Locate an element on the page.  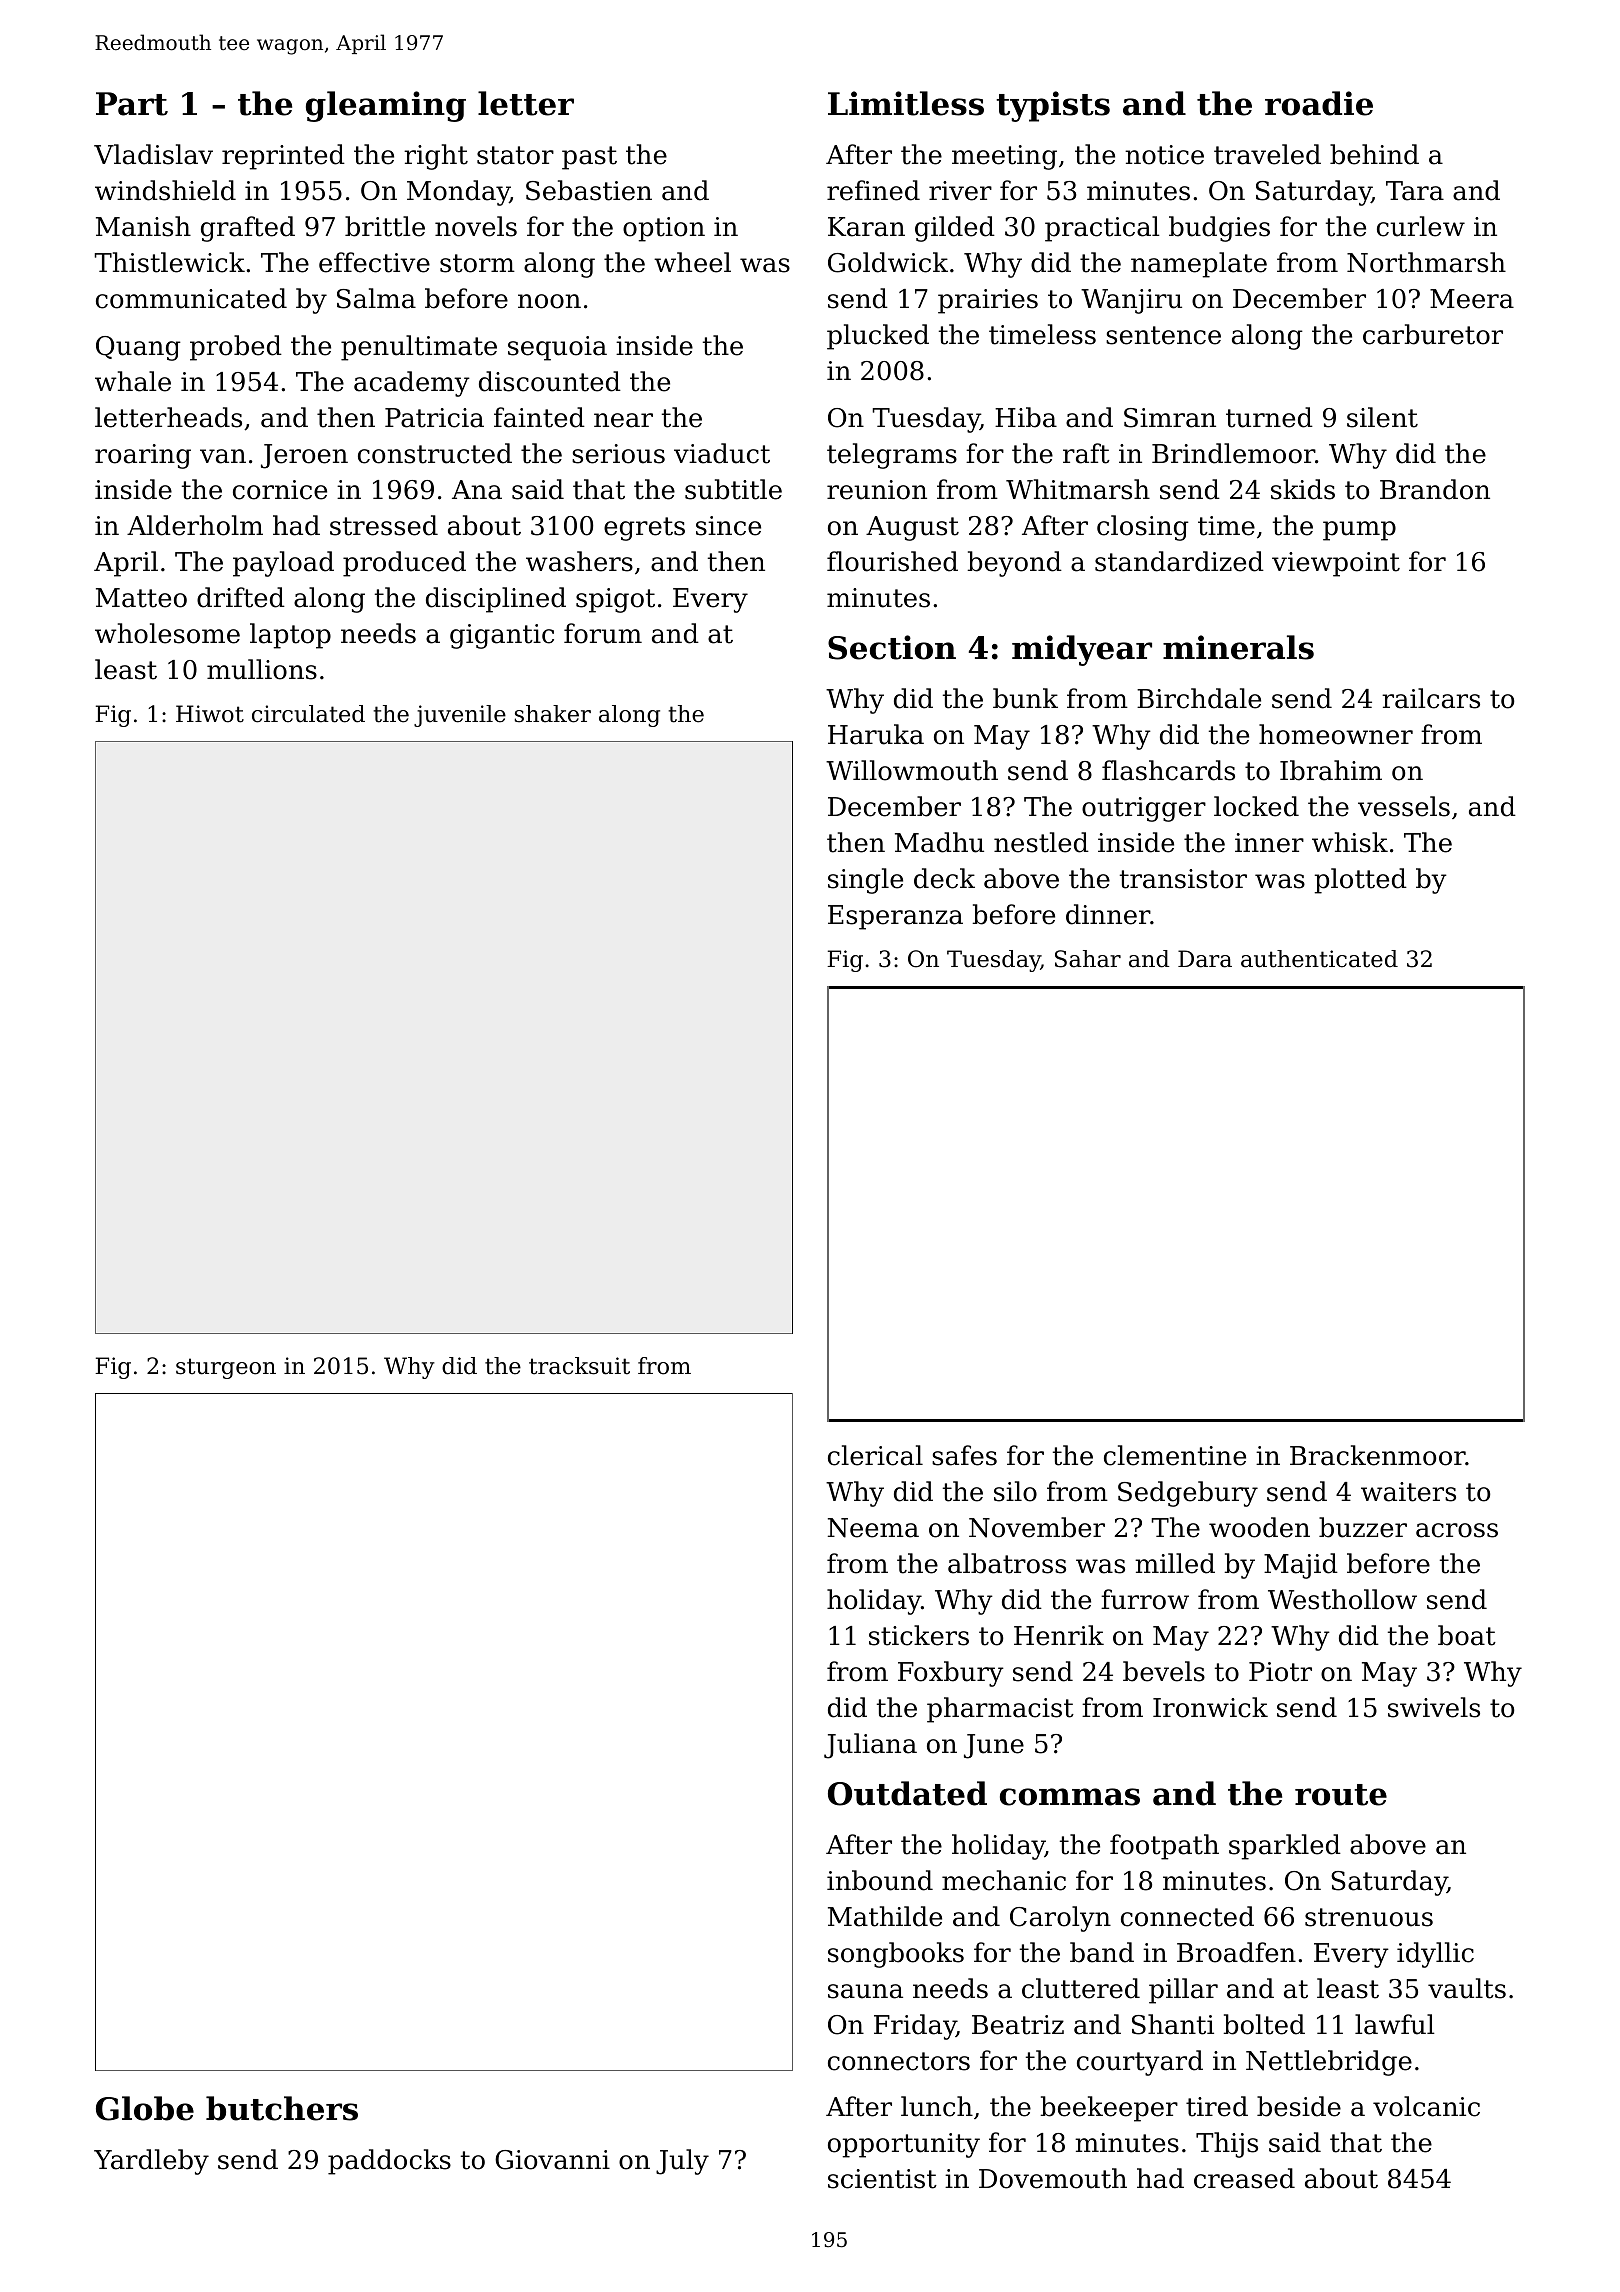
sturgeon is located at coordinates (226, 1368).
